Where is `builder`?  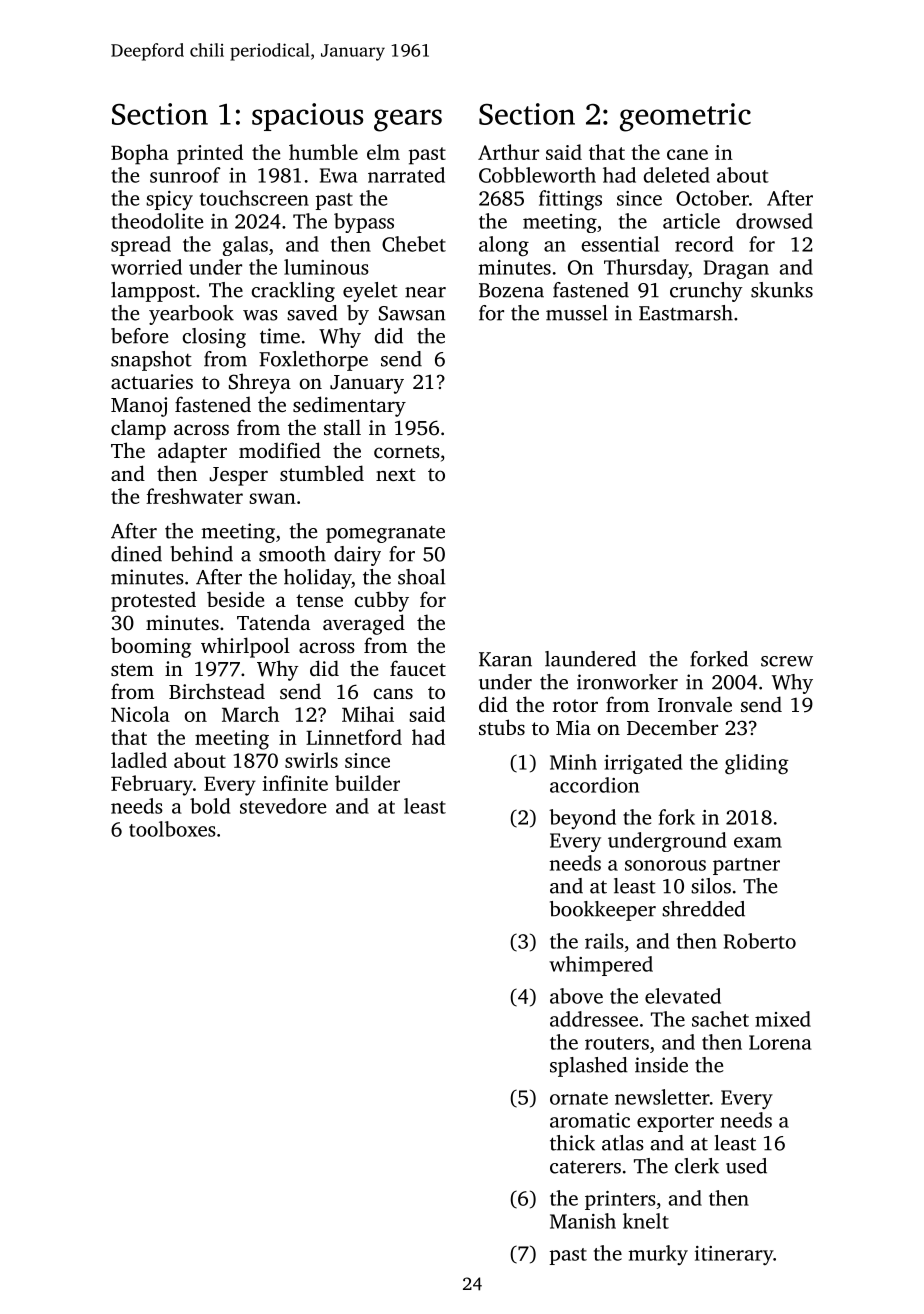 builder is located at coordinates (367, 783).
